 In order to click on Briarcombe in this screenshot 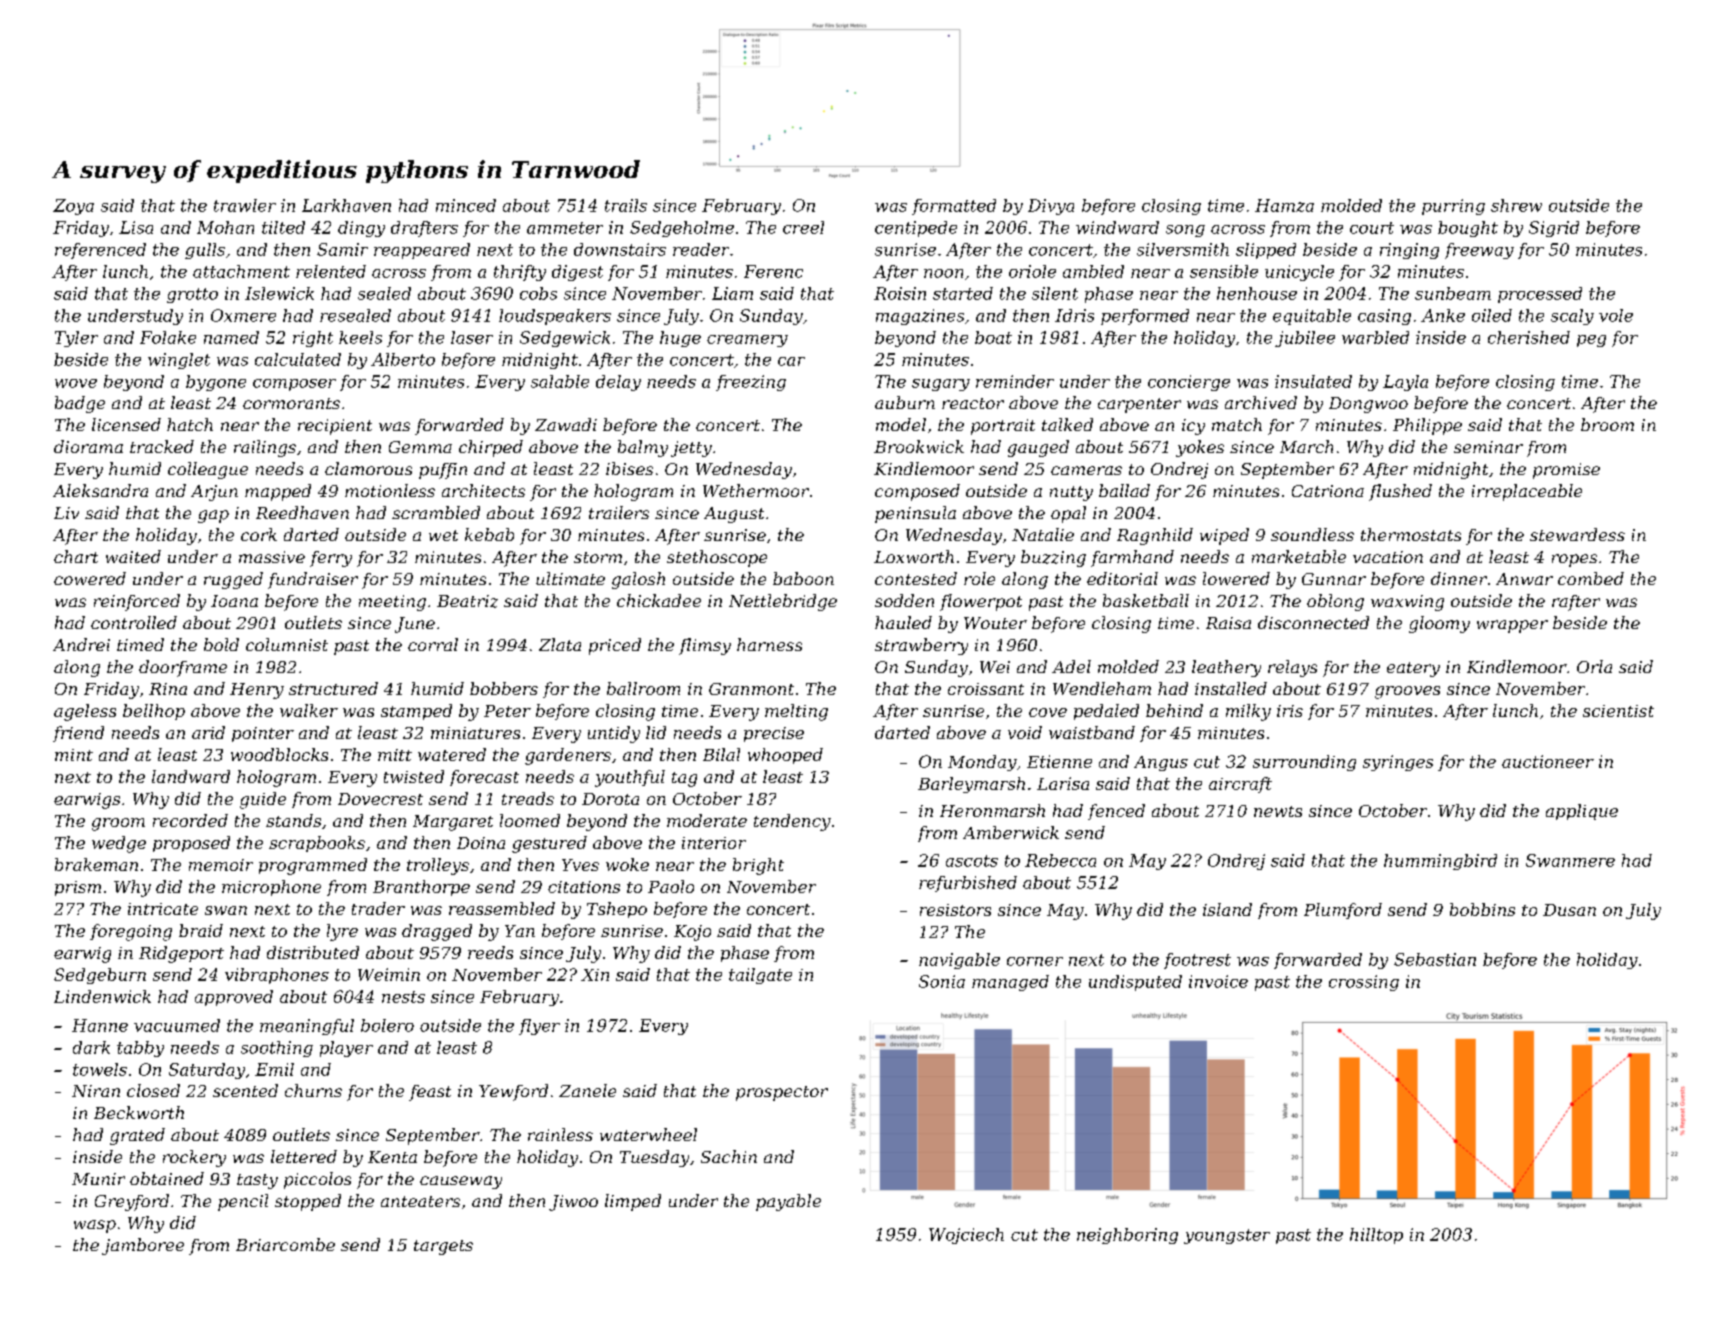, I will do `click(285, 1244)`.
